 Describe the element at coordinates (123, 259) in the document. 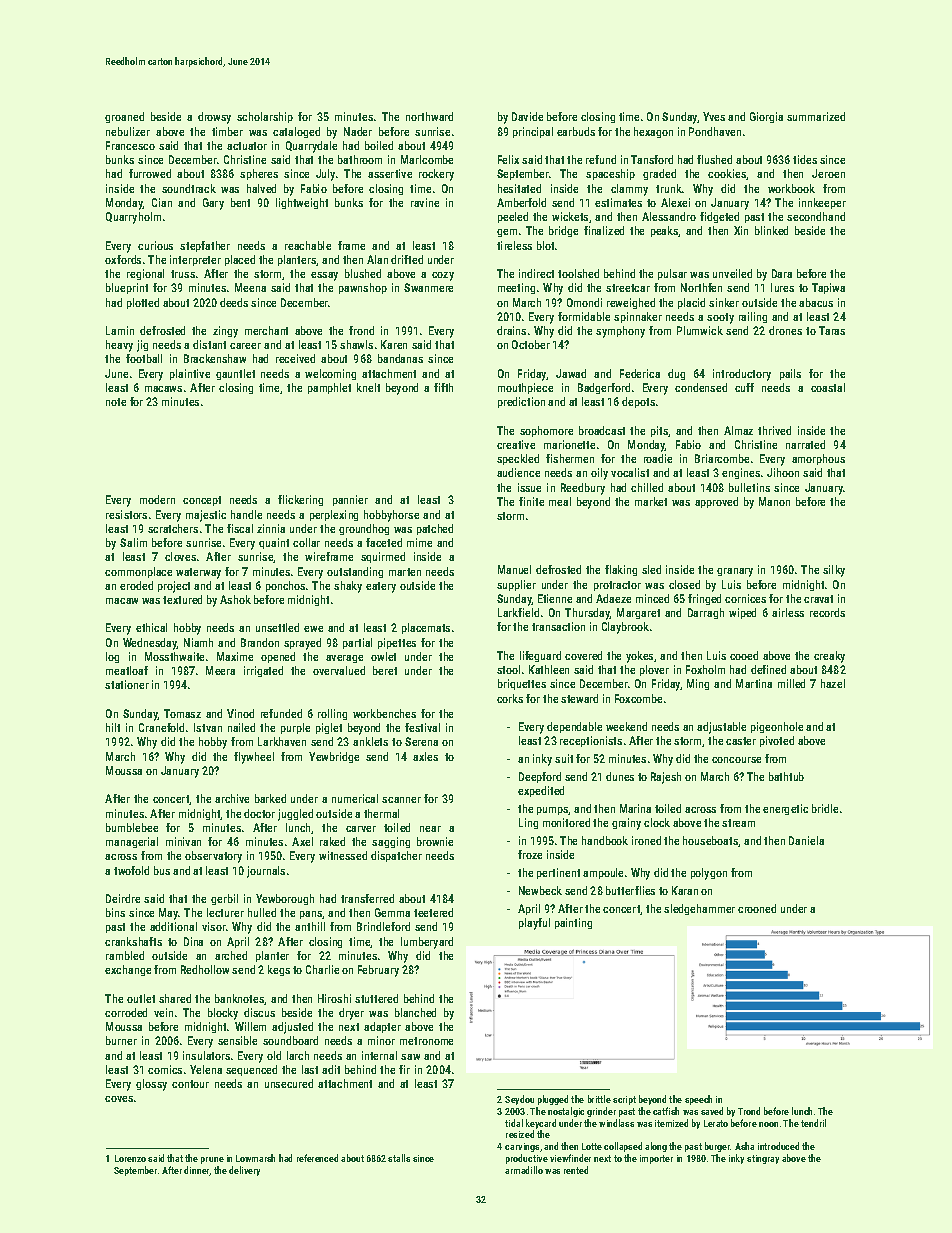

I see `oxfords` at that location.
